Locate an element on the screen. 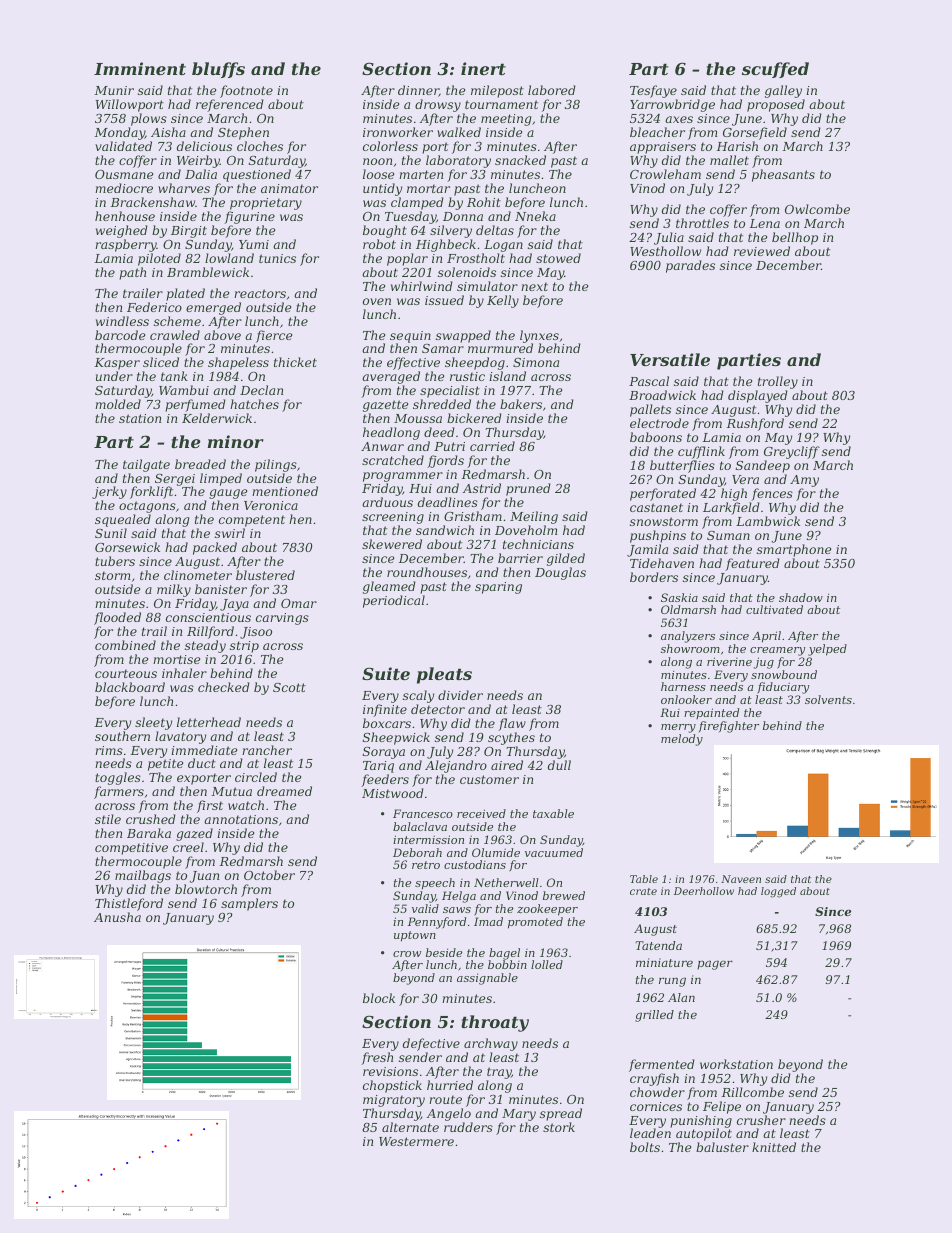 The width and height of the screenshot is (952, 1233). logged is located at coordinates (778, 892).
